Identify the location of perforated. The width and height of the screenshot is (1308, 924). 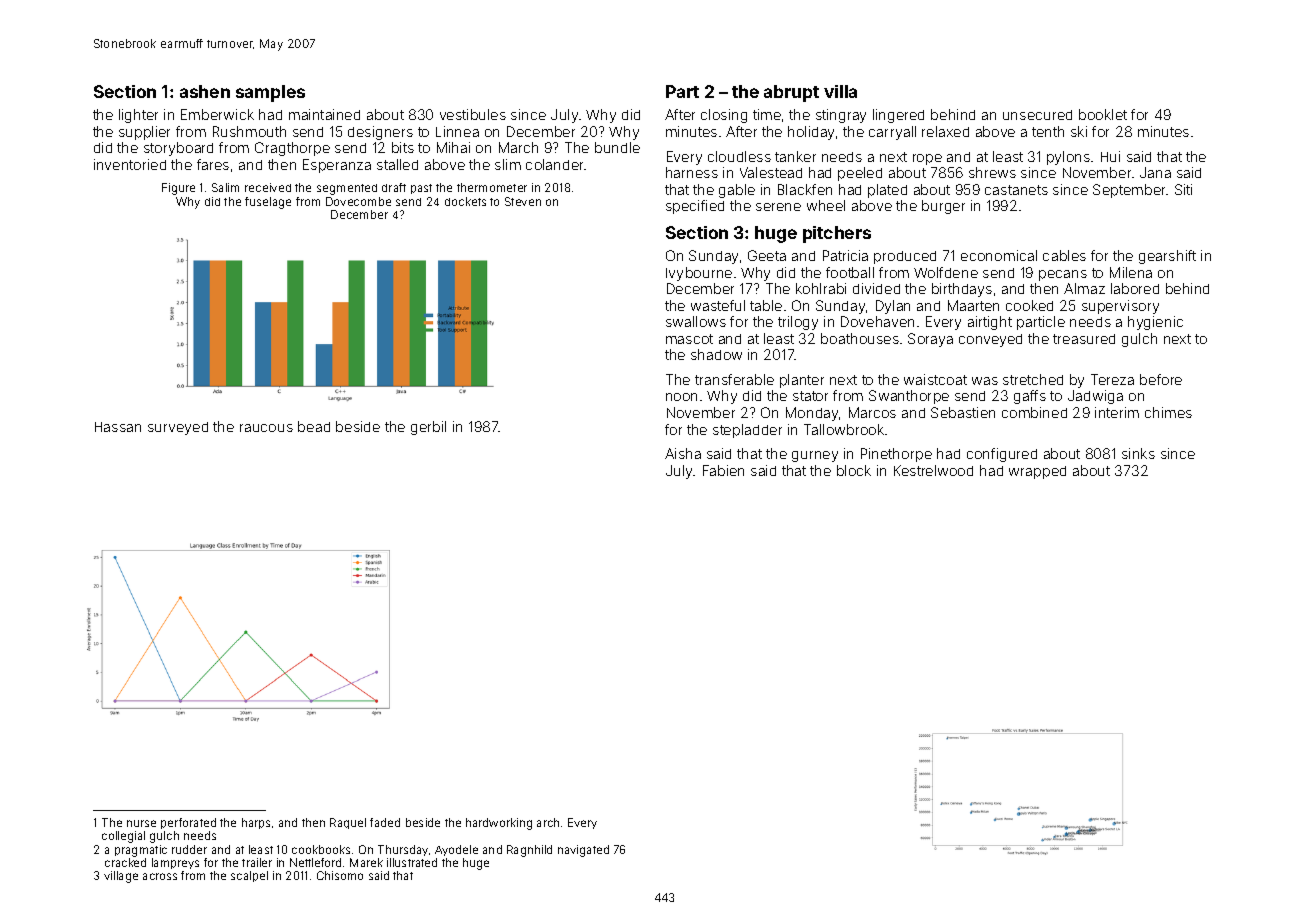
(188, 823).
